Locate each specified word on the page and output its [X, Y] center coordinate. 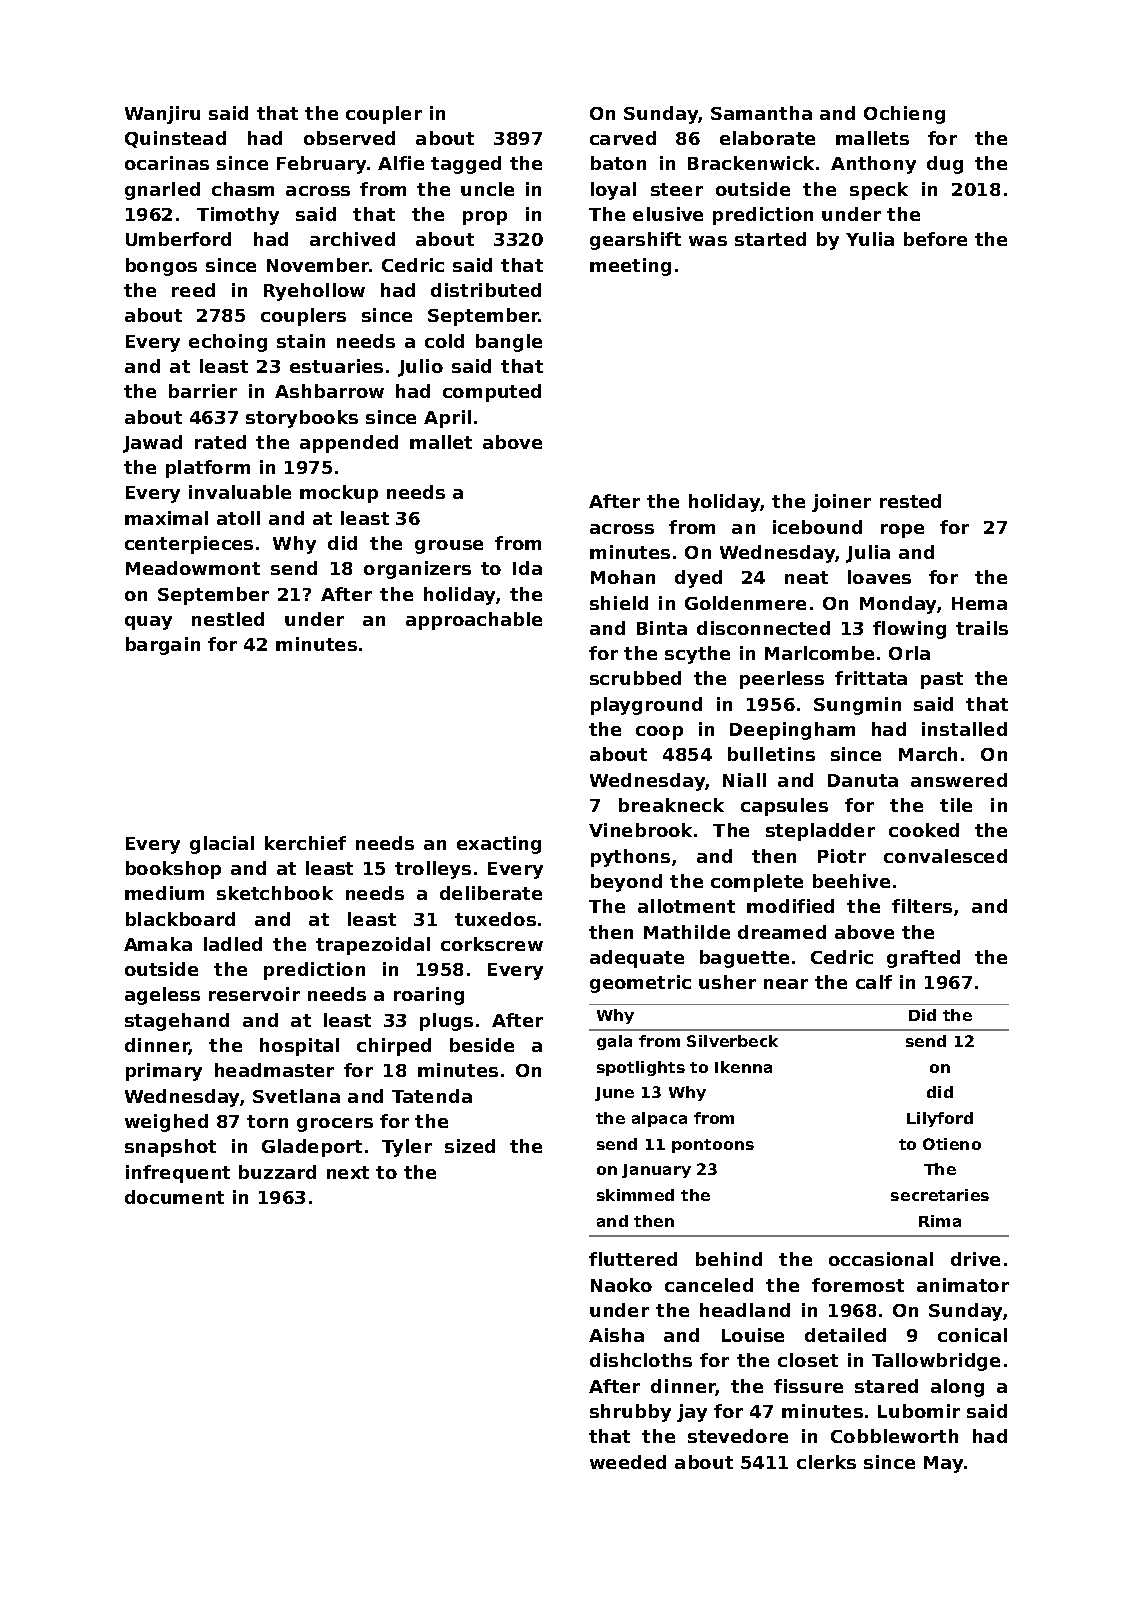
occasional [881, 1259]
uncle [487, 189]
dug [945, 165]
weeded [628, 1462]
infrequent [178, 1174]
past [942, 680]
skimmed [635, 1195]
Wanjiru [162, 115]
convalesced [945, 856]
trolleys [433, 870]
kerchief [305, 843]
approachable [474, 621]
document [174, 1197]
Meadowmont [193, 568]
